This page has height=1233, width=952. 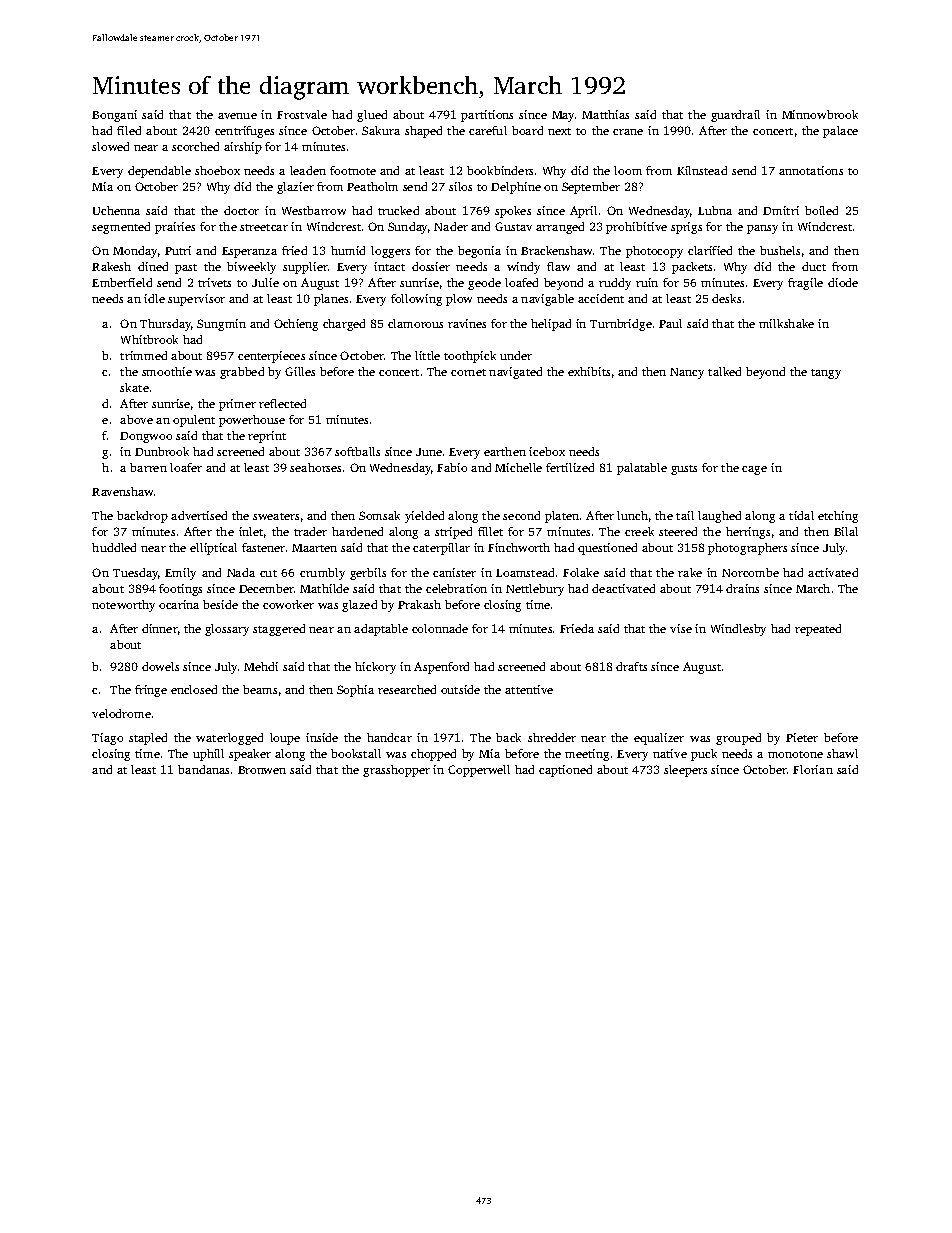 I want to click on centrifuges, so click(x=244, y=132).
